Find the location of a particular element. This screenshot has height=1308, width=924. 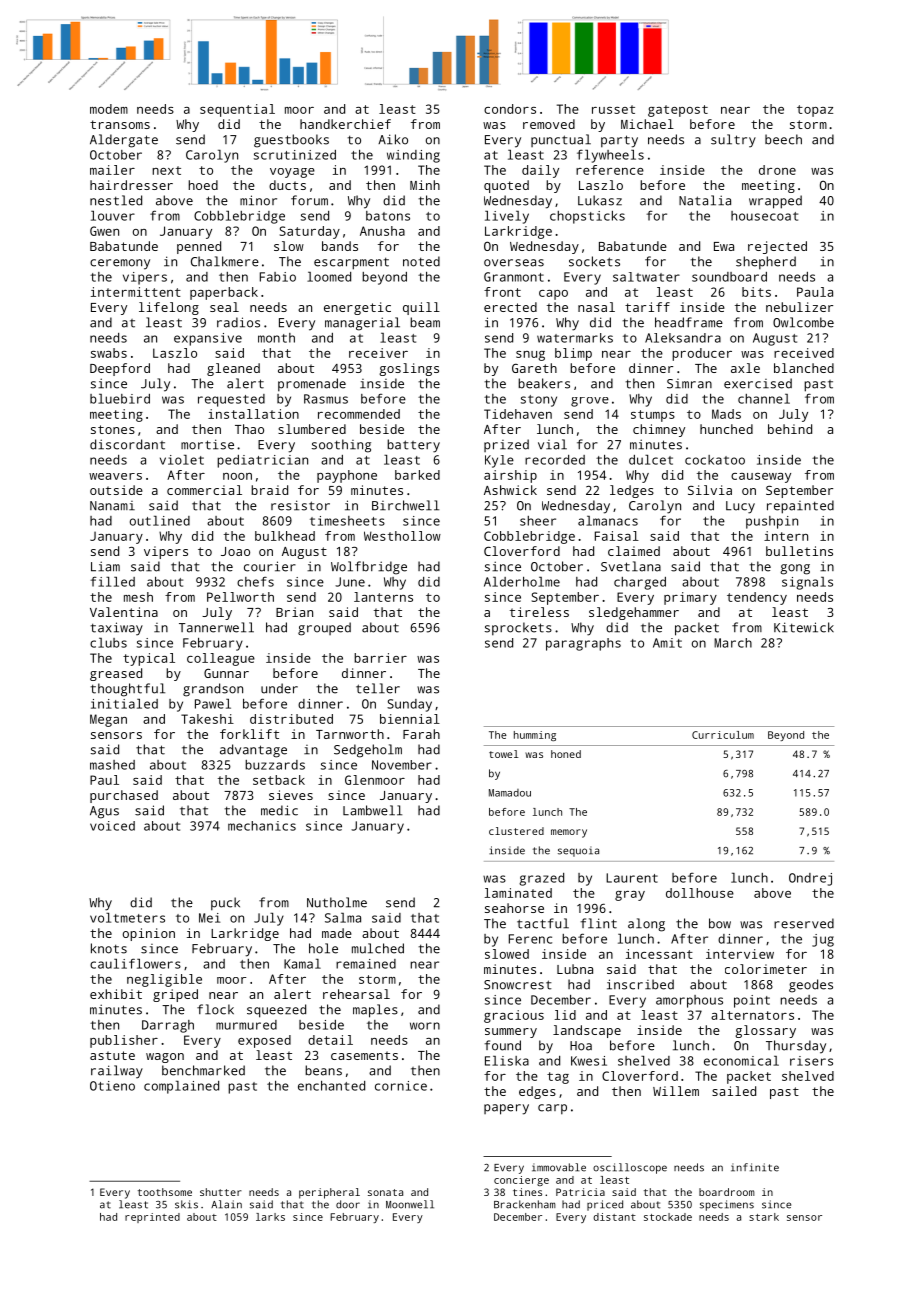

reprinted is located at coordinates (152, 1218).
